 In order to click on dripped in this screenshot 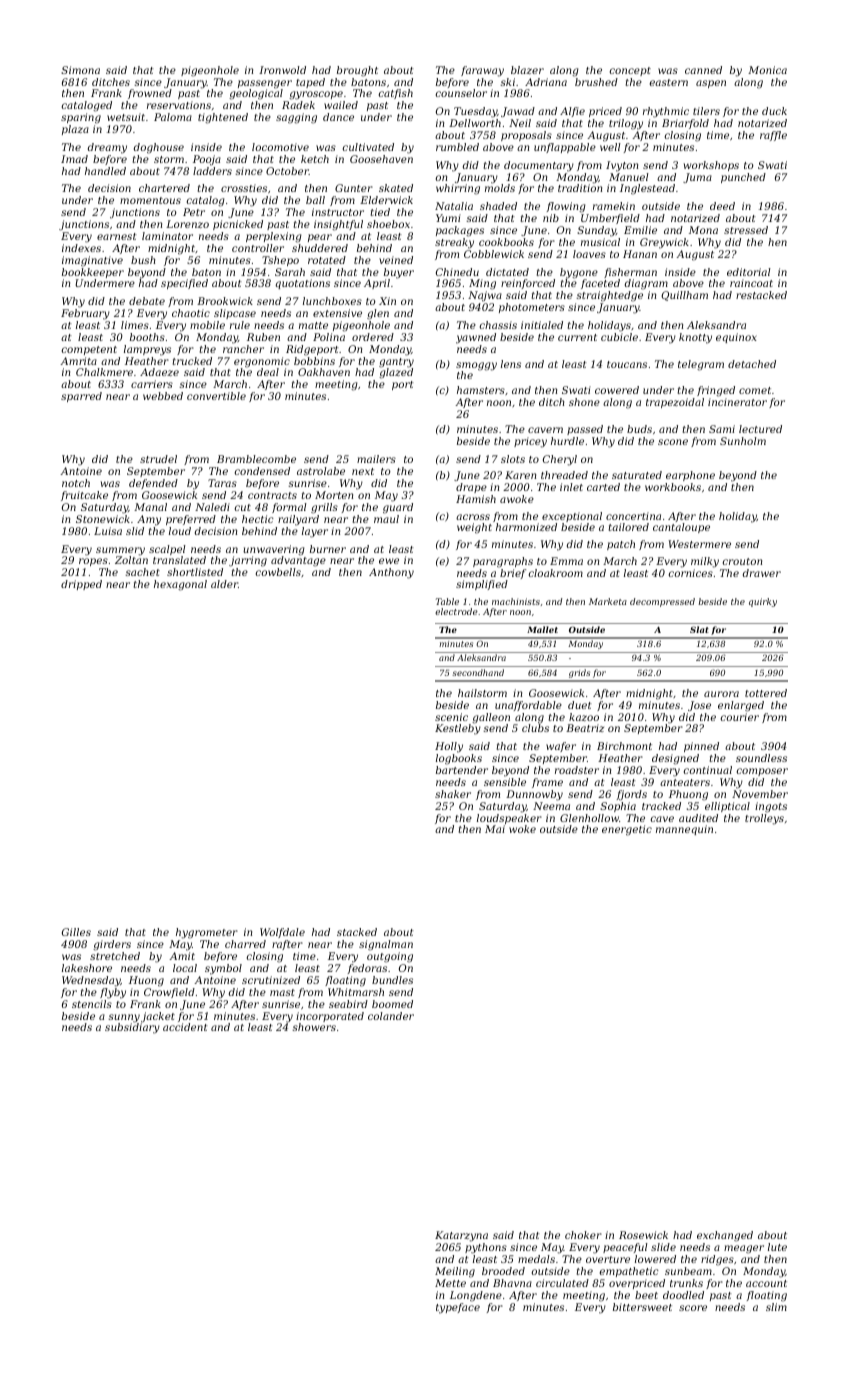, I will do `click(81, 585)`.
